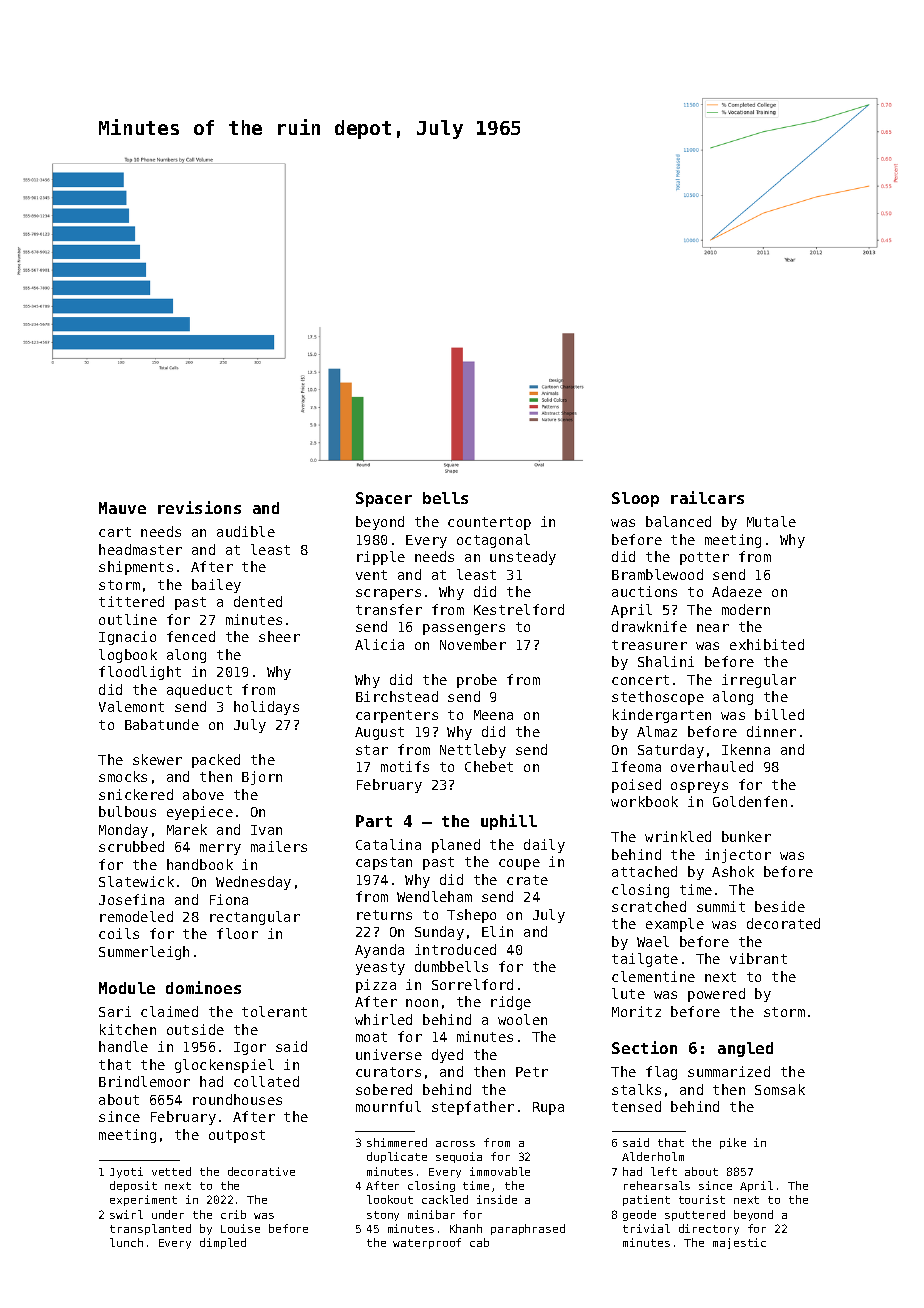  I want to click on exhibited, so click(767, 644).
